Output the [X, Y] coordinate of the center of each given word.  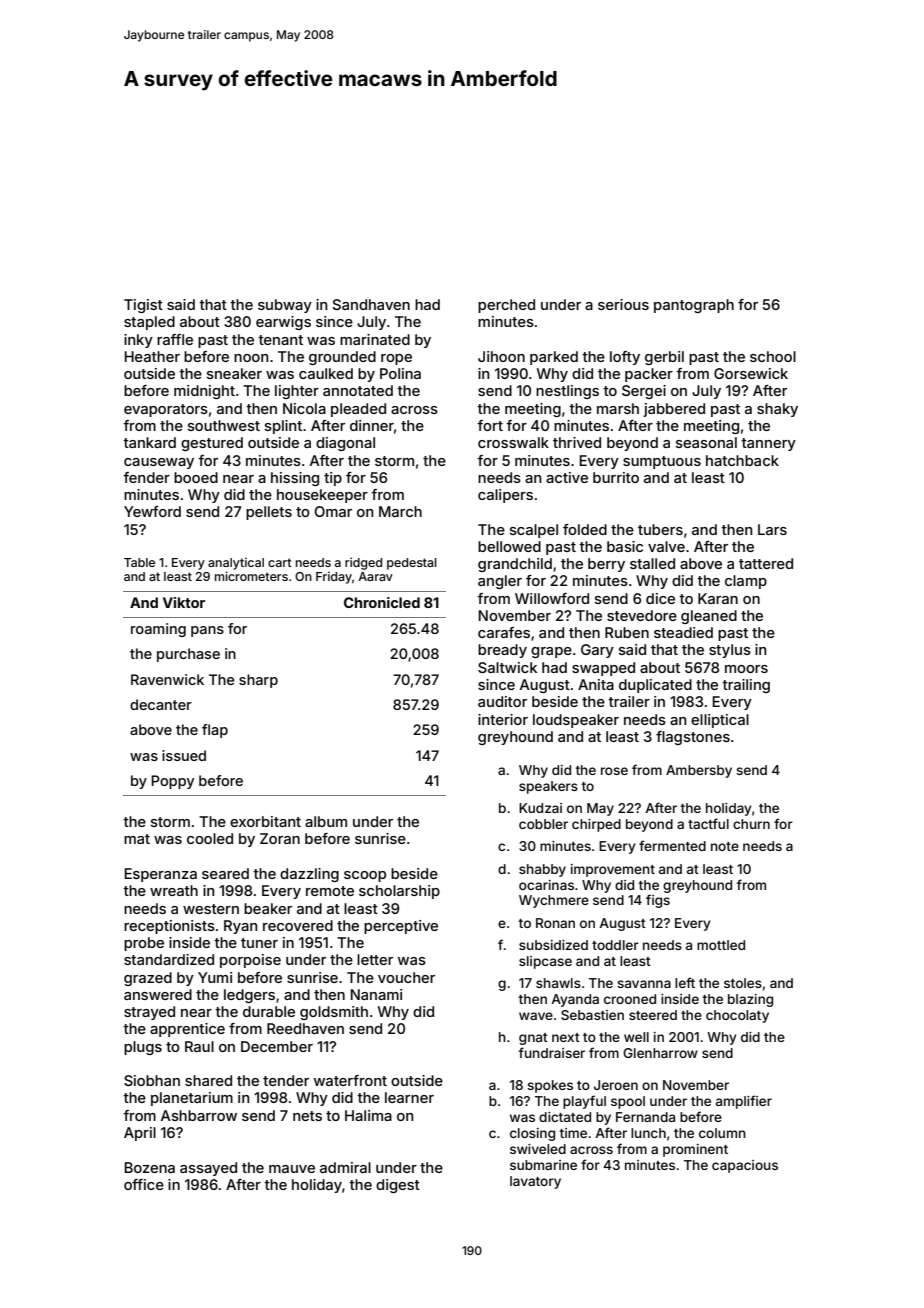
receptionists [169, 927]
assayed [208, 1169]
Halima [368, 1115]
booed [196, 477]
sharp [258, 681]
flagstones [693, 738]
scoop [365, 876]
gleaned [709, 617]
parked [554, 358]
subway [285, 306]
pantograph [694, 306]
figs [658, 901]
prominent [695, 1150]
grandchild [515, 565]
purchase [188, 655]
